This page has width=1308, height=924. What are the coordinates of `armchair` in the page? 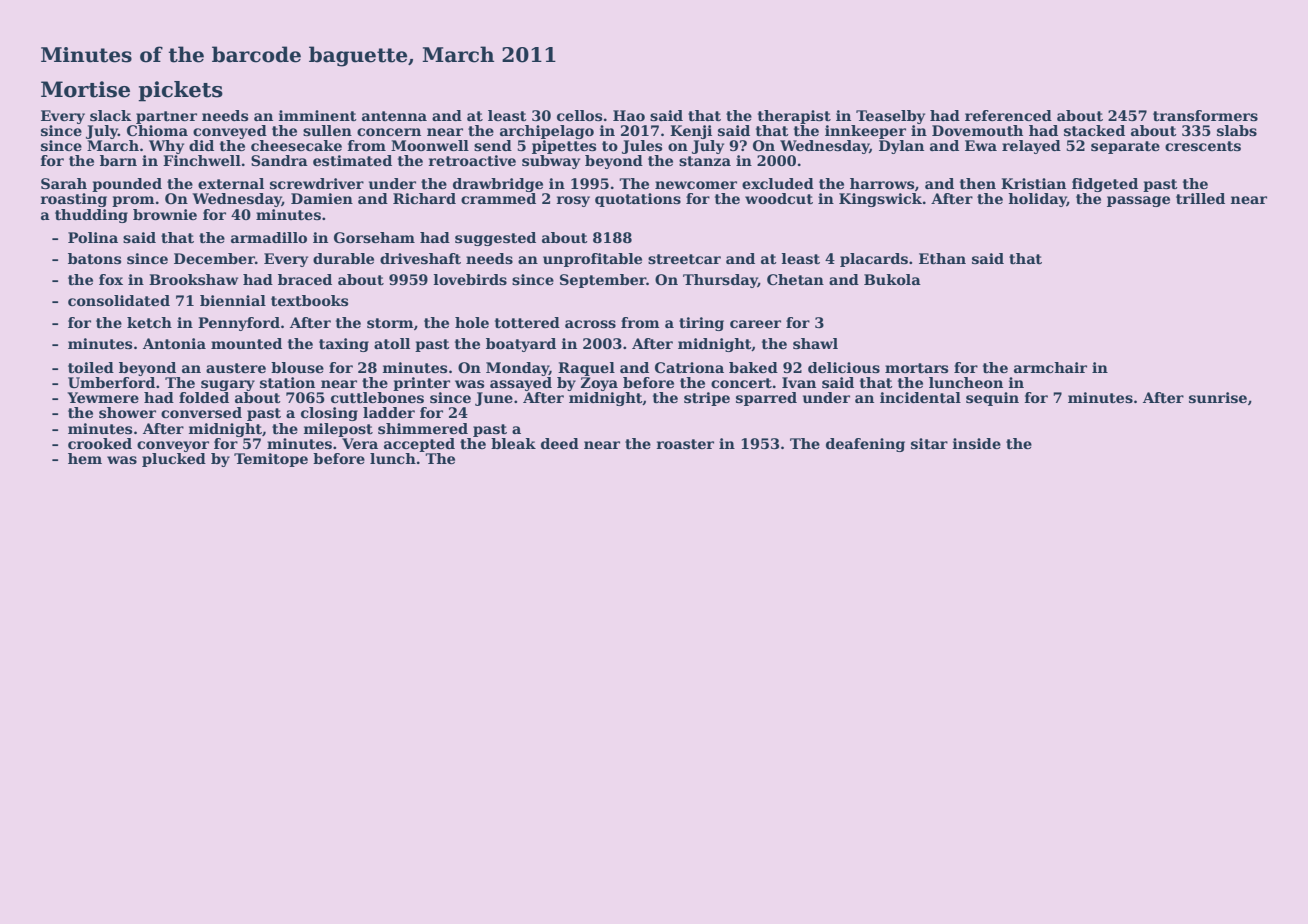 It's located at (1050, 367).
